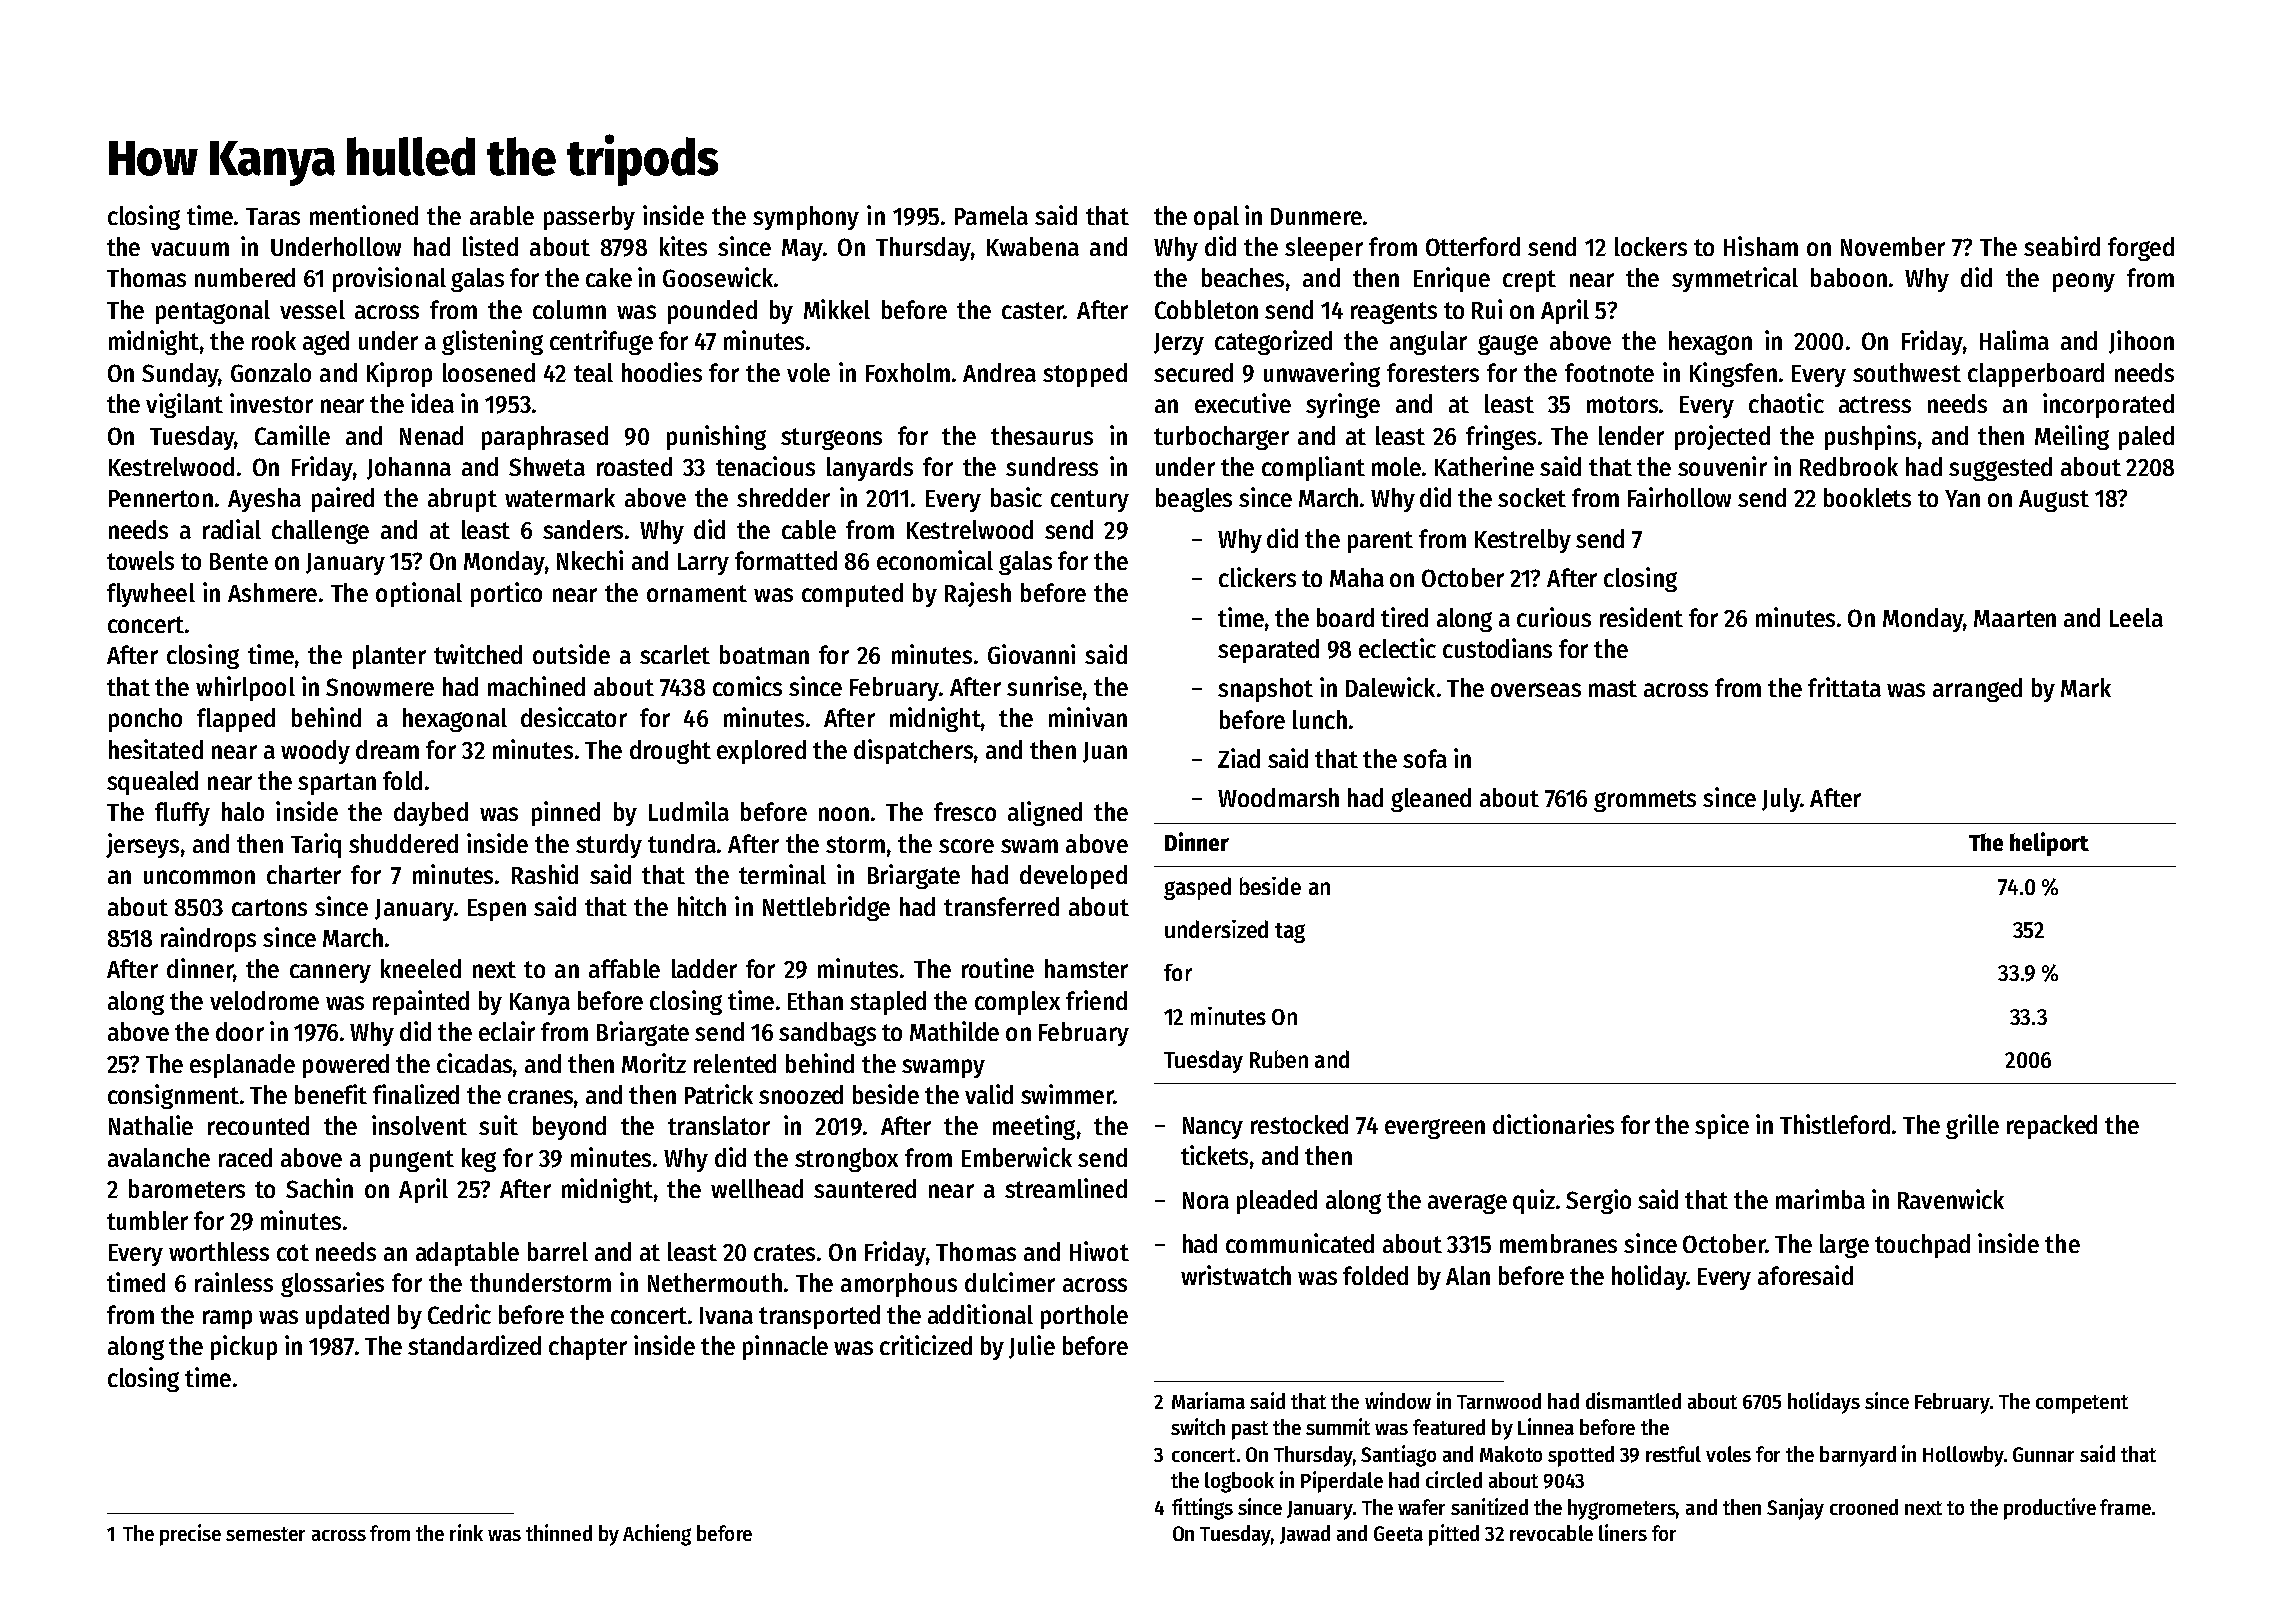 The image size is (2282, 1614). Describe the element at coordinates (1073, 877) in the screenshot. I see `developed` at that location.
